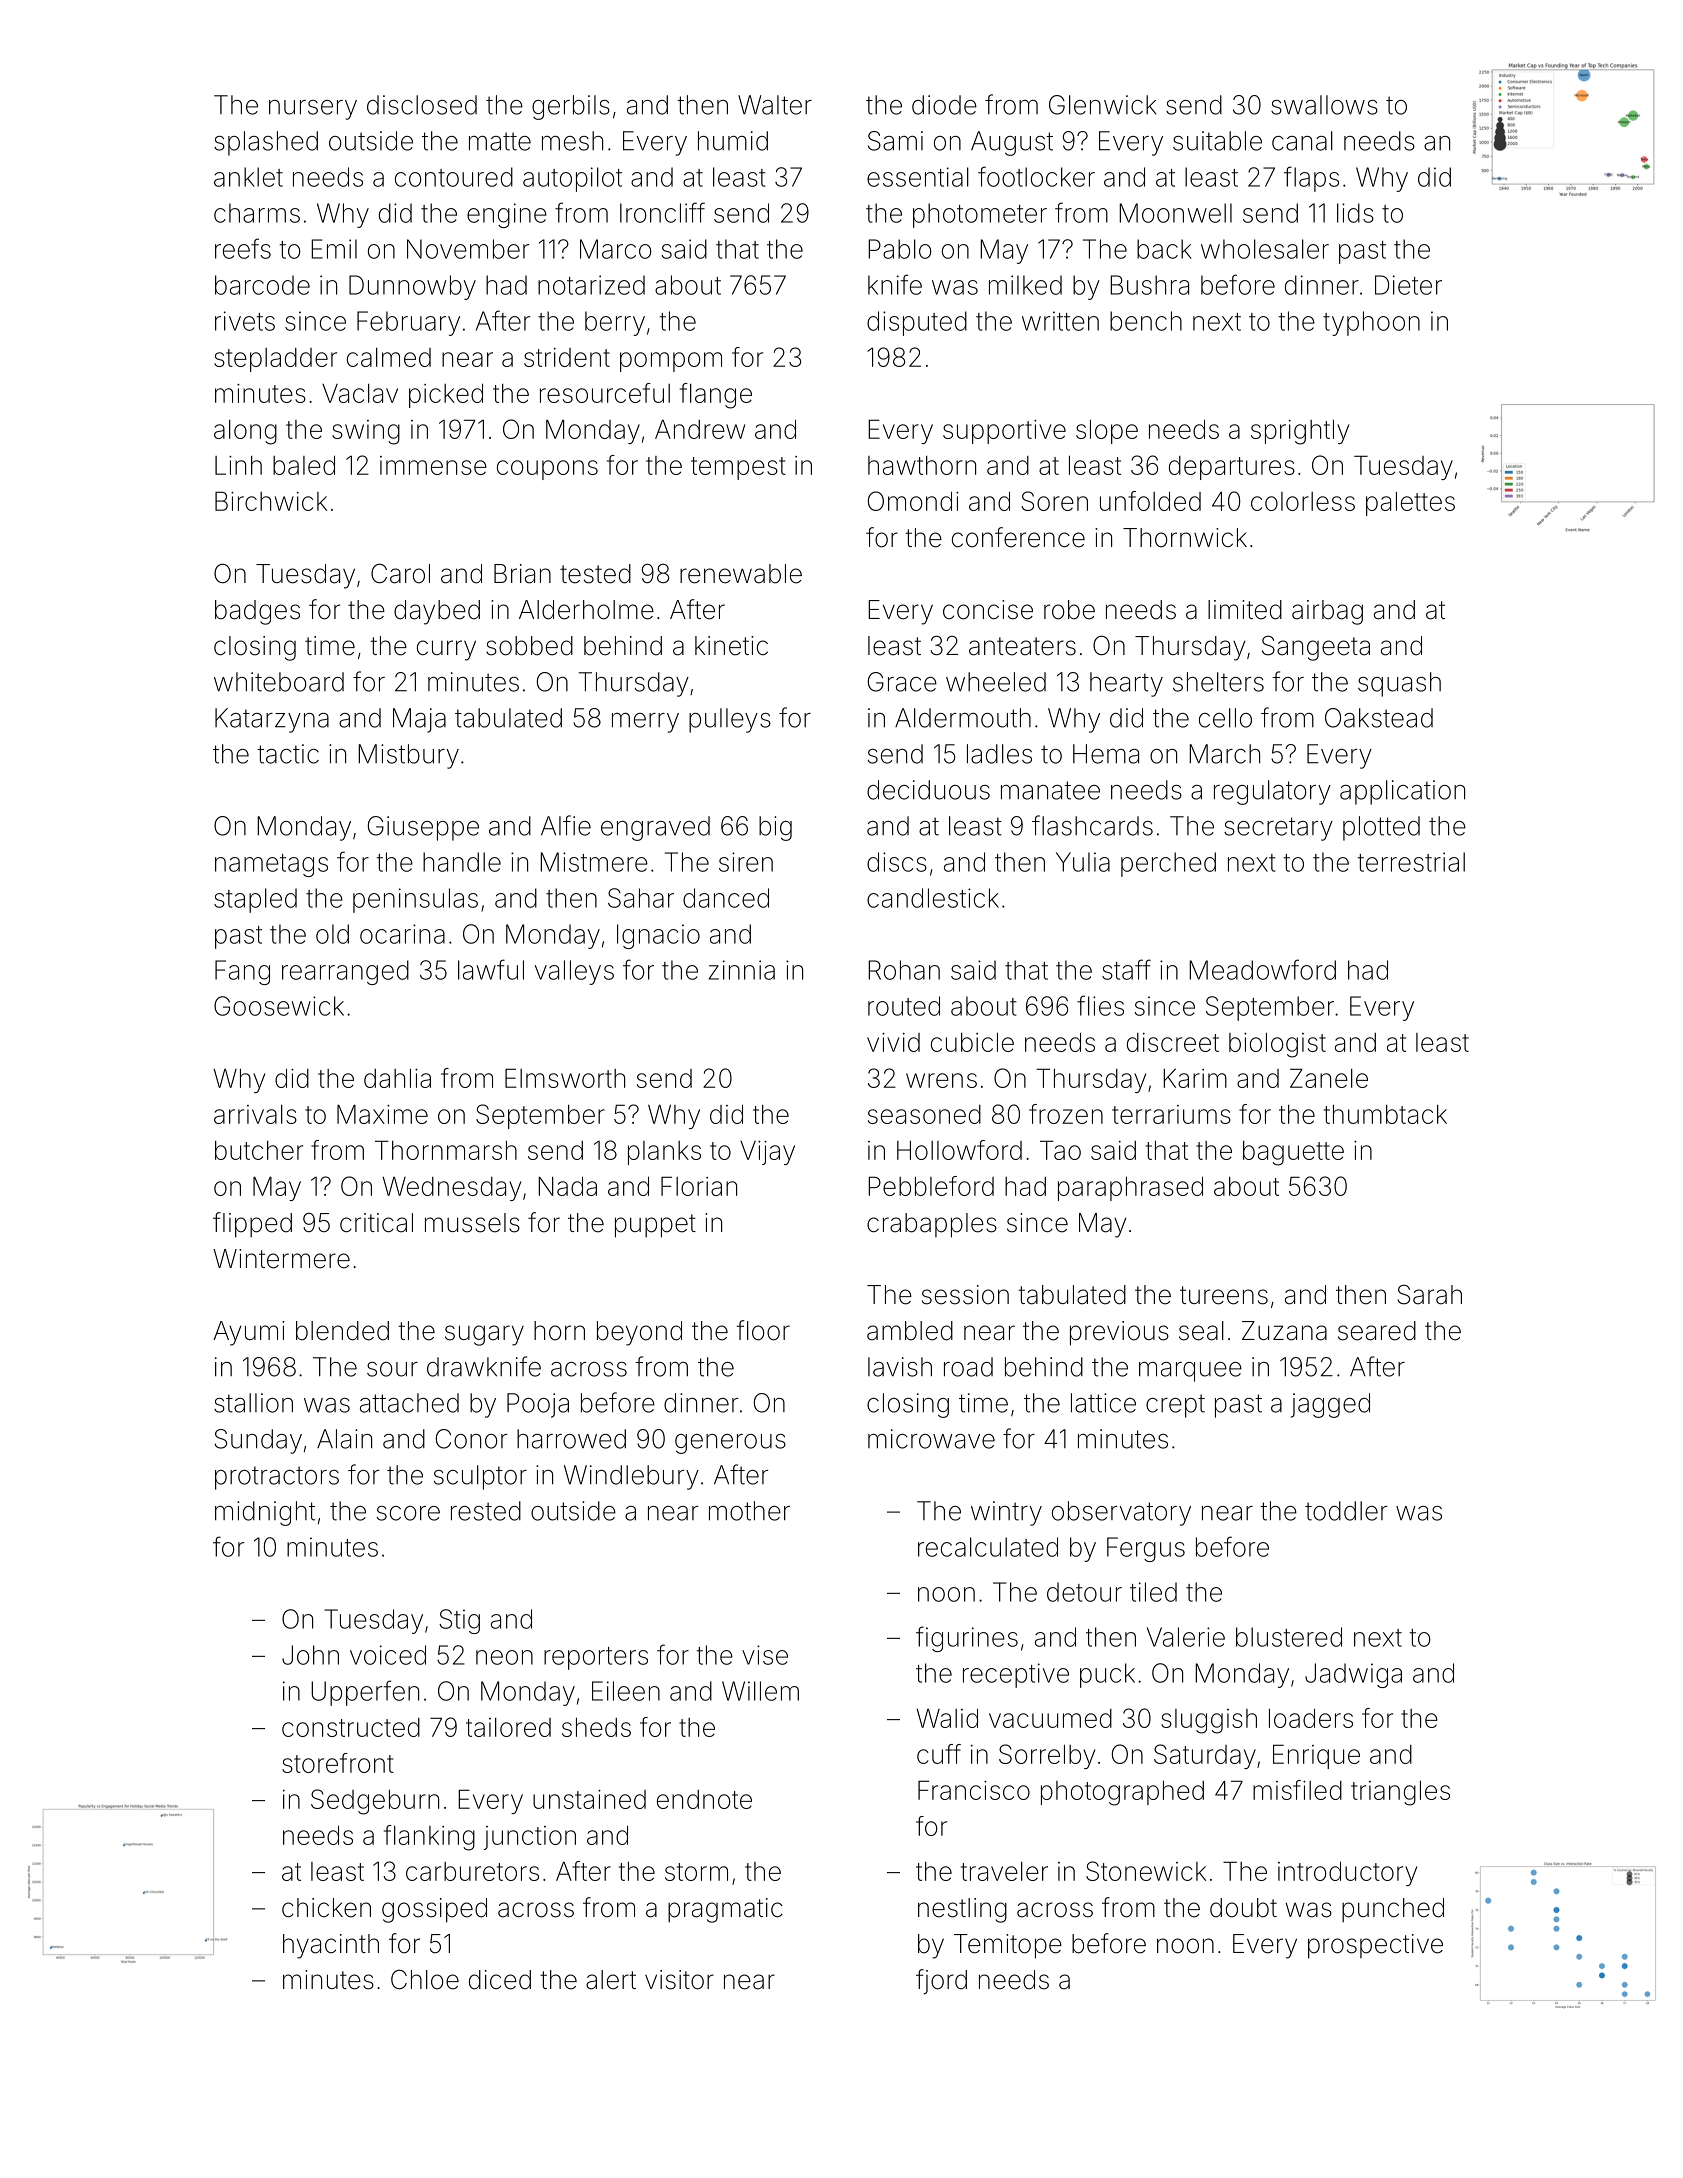 The image size is (1683, 2178). I want to click on Walter, so click(775, 105).
